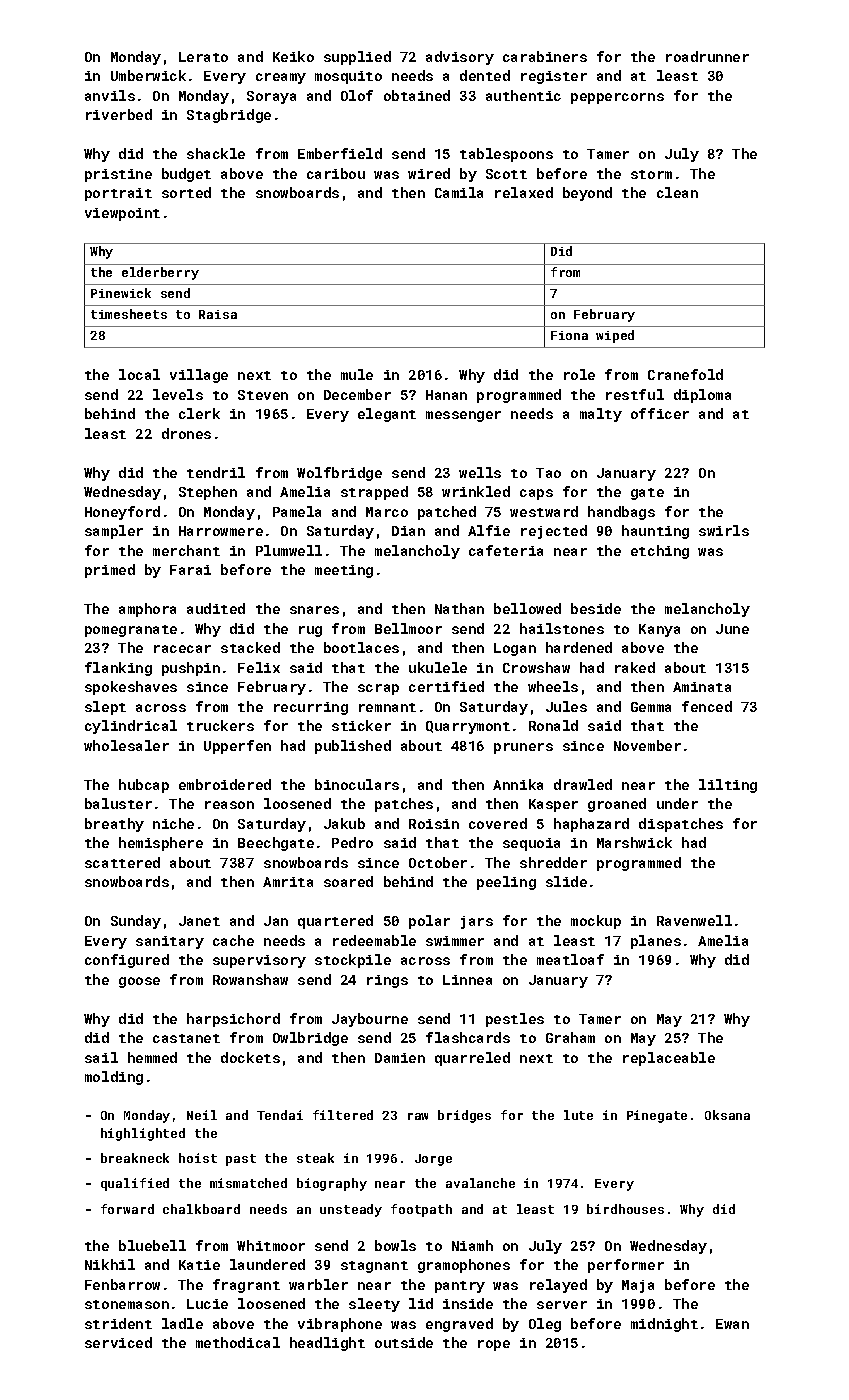  What do you see at coordinates (357, 95) in the screenshot?
I see `Olof` at bounding box center [357, 95].
